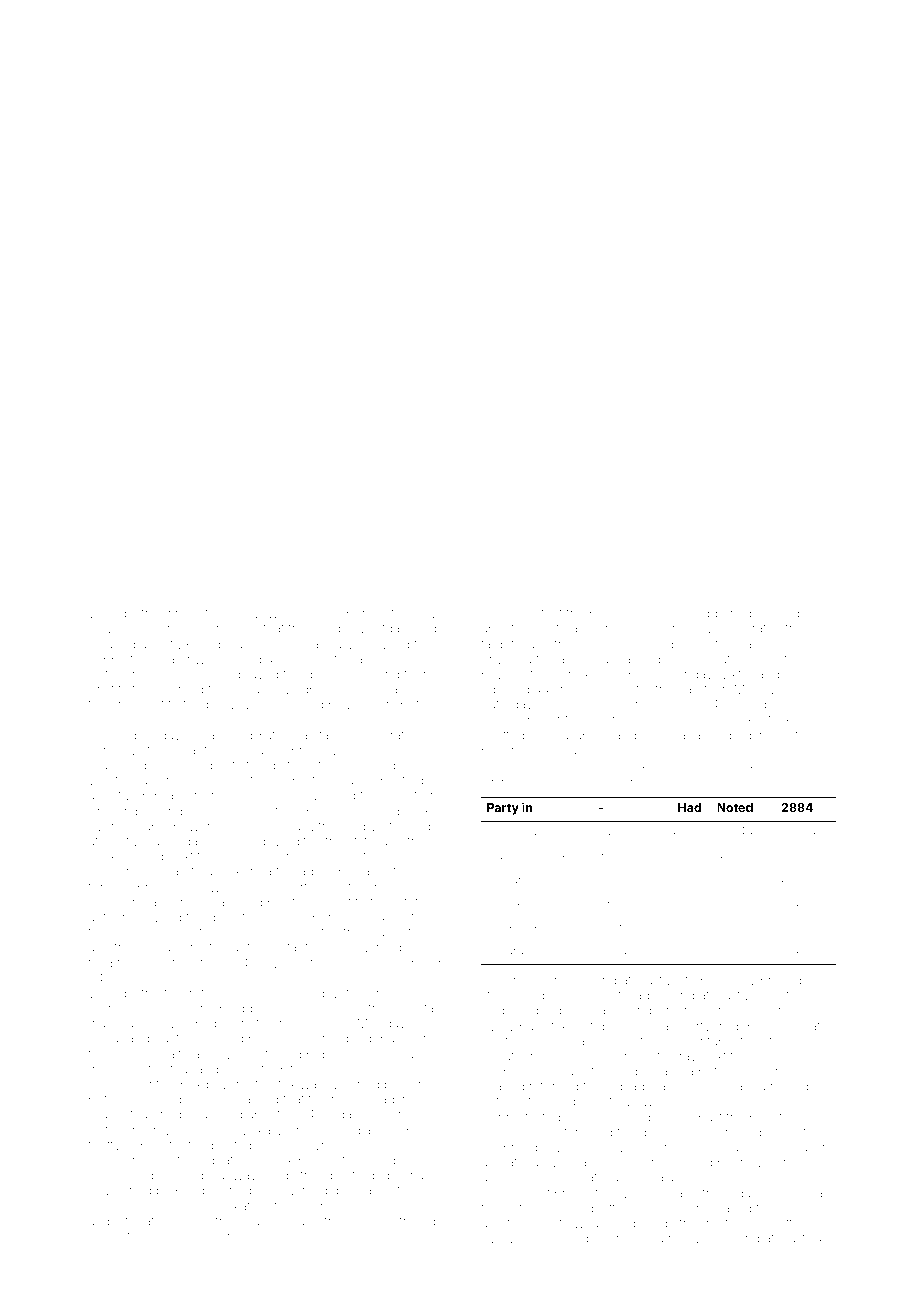 This document has width=924, height=1314. What do you see at coordinates (508, 905) in the document?
I see `squares` at bounding box center [508, 905].
